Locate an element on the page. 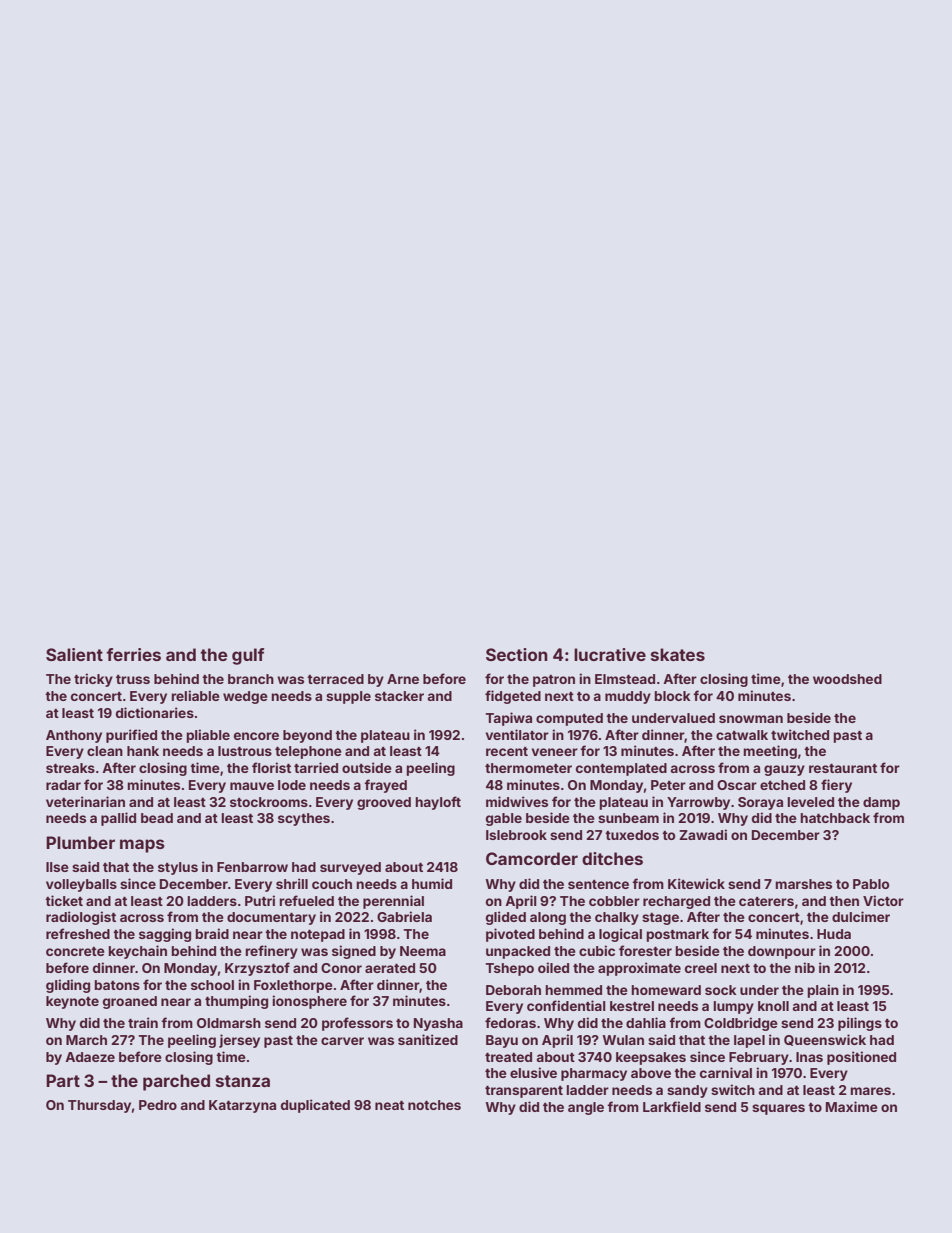  radiologist is located at coordinates (81, 918).
